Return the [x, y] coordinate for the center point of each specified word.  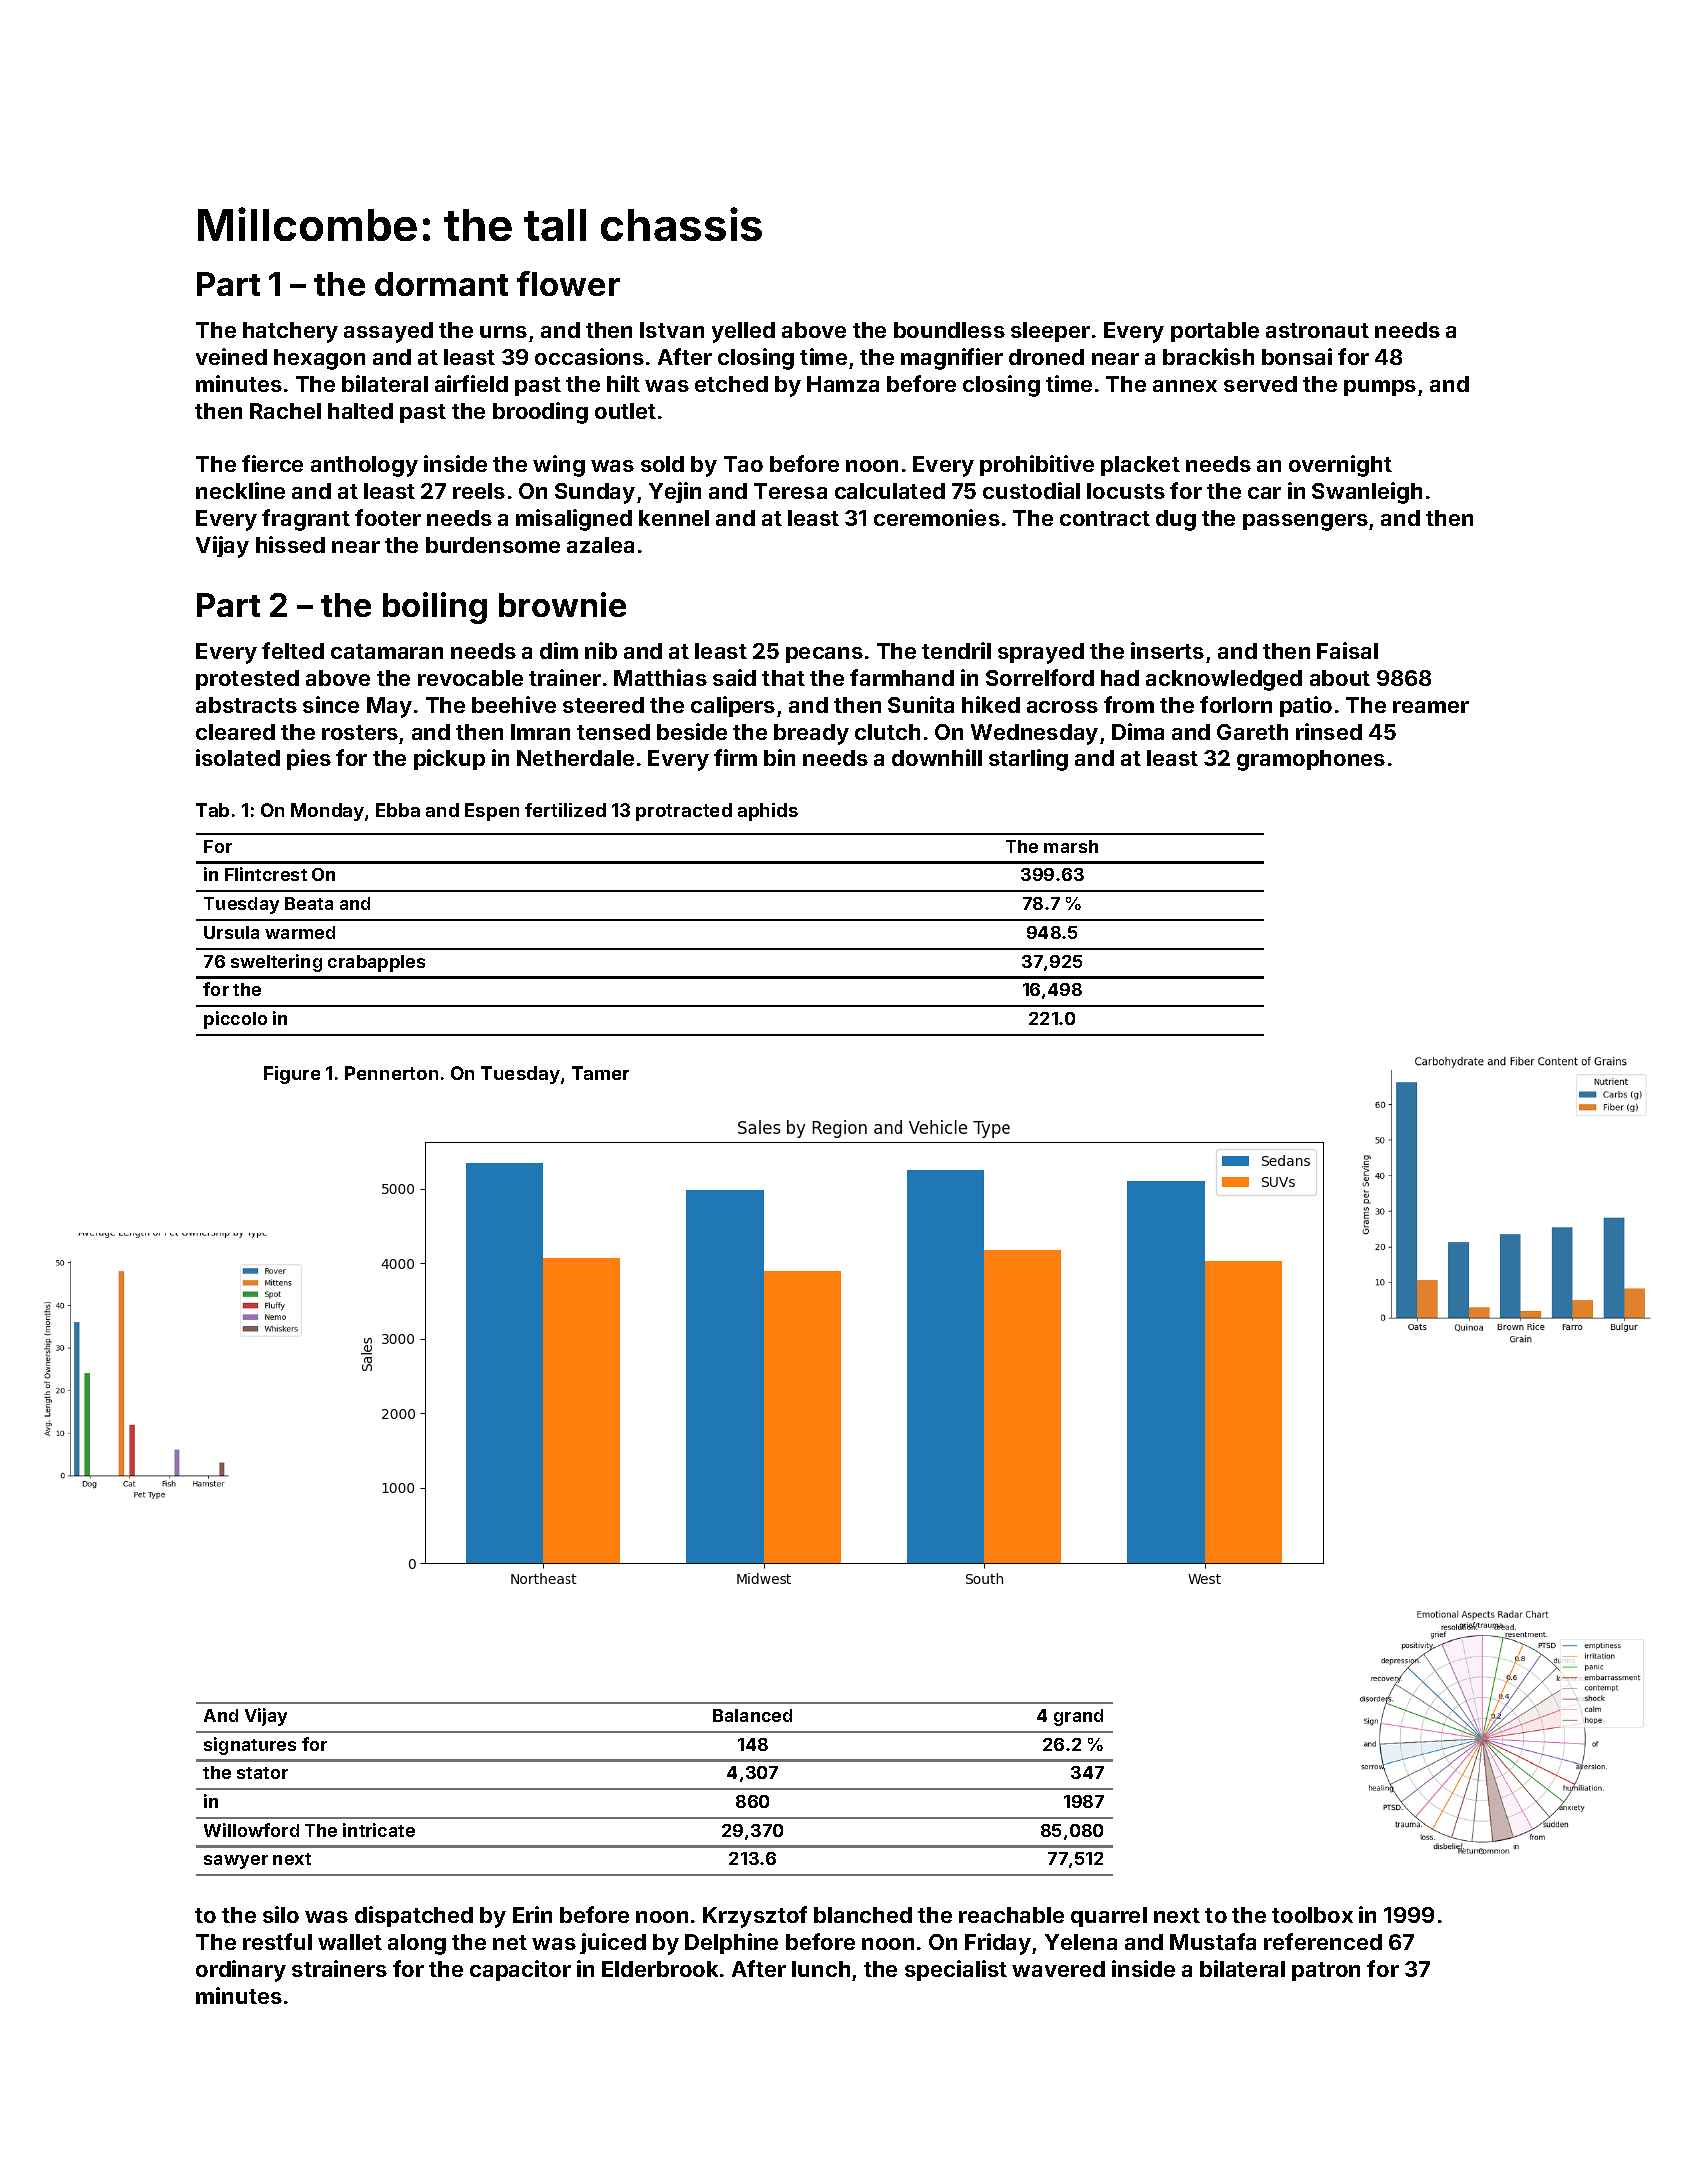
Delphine [731, 1943]
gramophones [1311, 760]
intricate [379, 1830]
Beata [309, 903]
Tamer [600, 1073]
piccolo [235, 1020]
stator [262, 1773]
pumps [1380, 388]
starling [1028, 760]
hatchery [290, 332]
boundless [949, 330]
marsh [1071, 846]
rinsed [1329, 731]
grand [1078, 1717]
